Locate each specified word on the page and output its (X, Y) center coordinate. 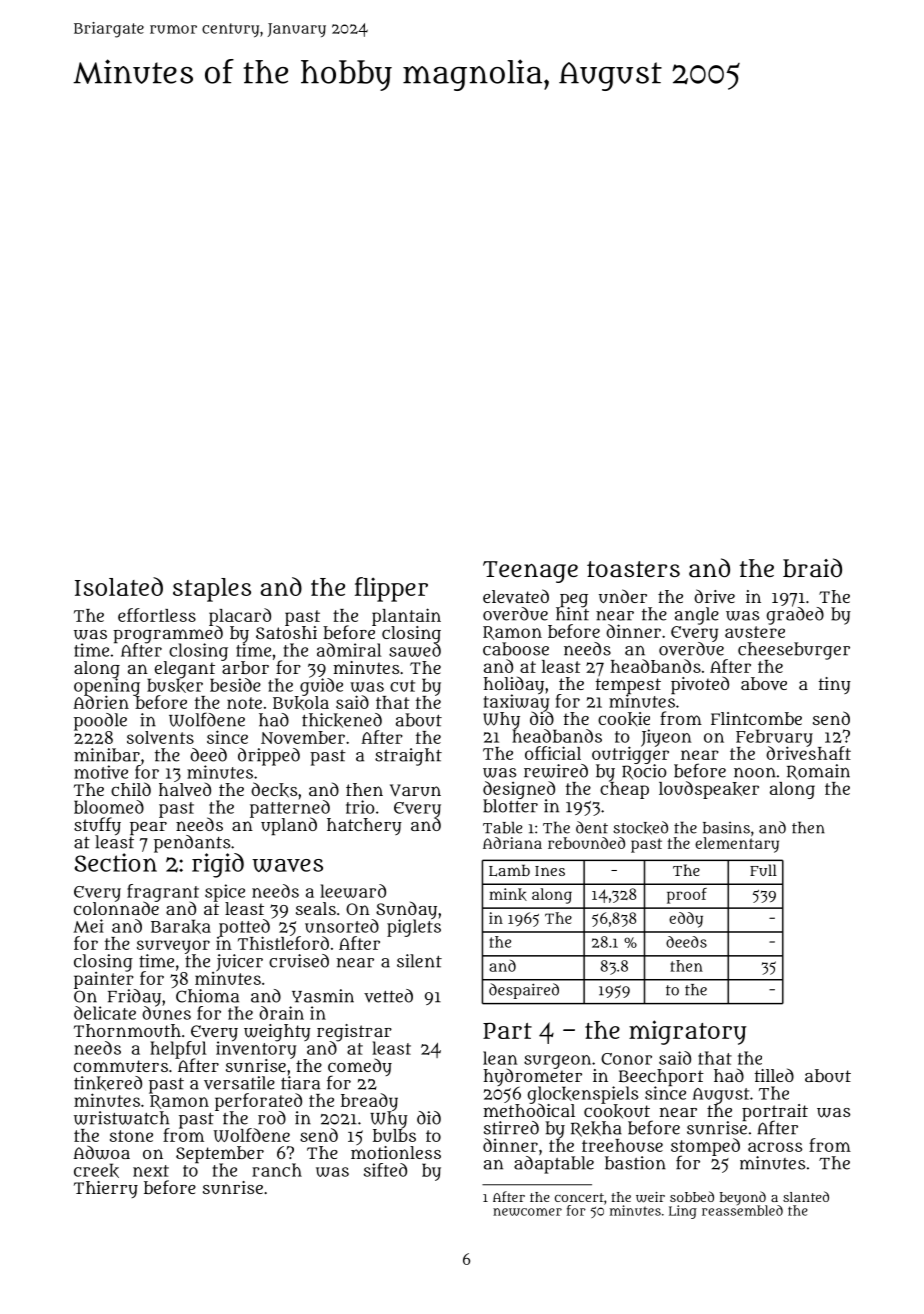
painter (104, 980)
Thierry (106, 1189)
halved (185, 789)
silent (419, 961)
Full (763, 870)
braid (812, 568)
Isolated (119, 586)
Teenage (530, 572)
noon (755, 773)
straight (408, 757)
